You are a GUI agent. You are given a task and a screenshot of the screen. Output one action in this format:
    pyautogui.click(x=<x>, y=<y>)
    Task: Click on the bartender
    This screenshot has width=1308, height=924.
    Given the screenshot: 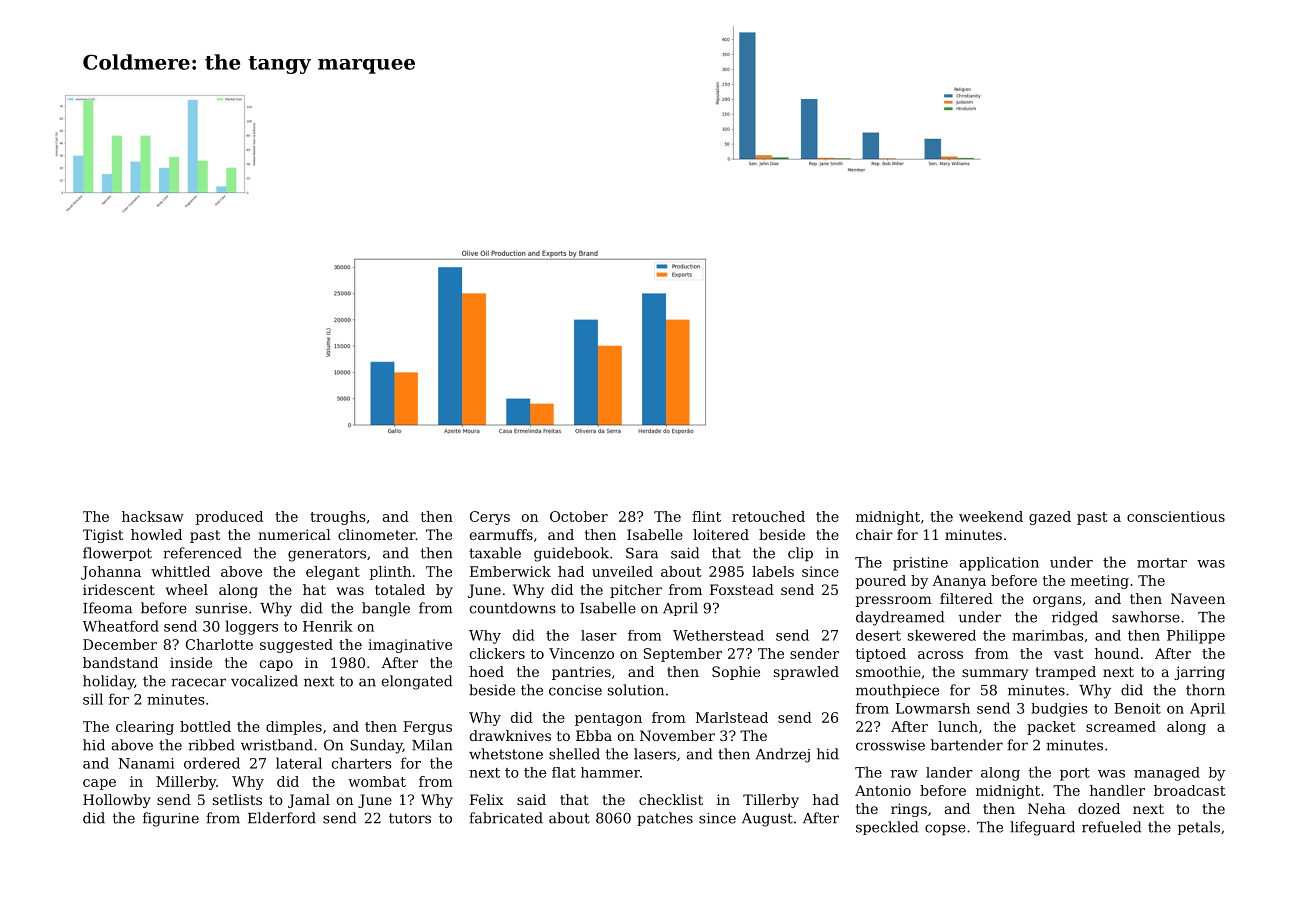 What is the action you would take?
    pyautogui.click(x=967, y=745)
